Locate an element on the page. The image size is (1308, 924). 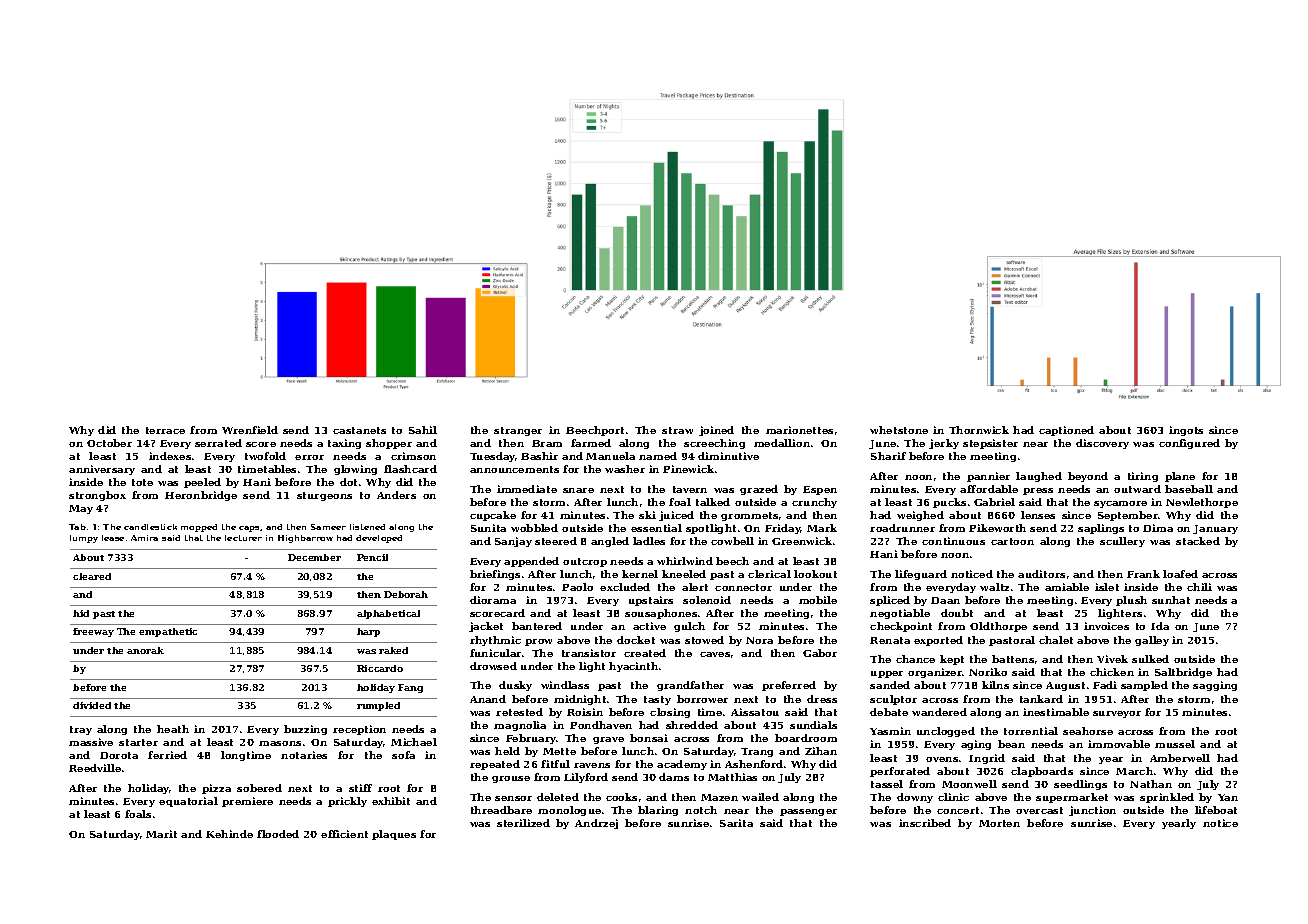
plaques is located at coordinates (394, 835).
